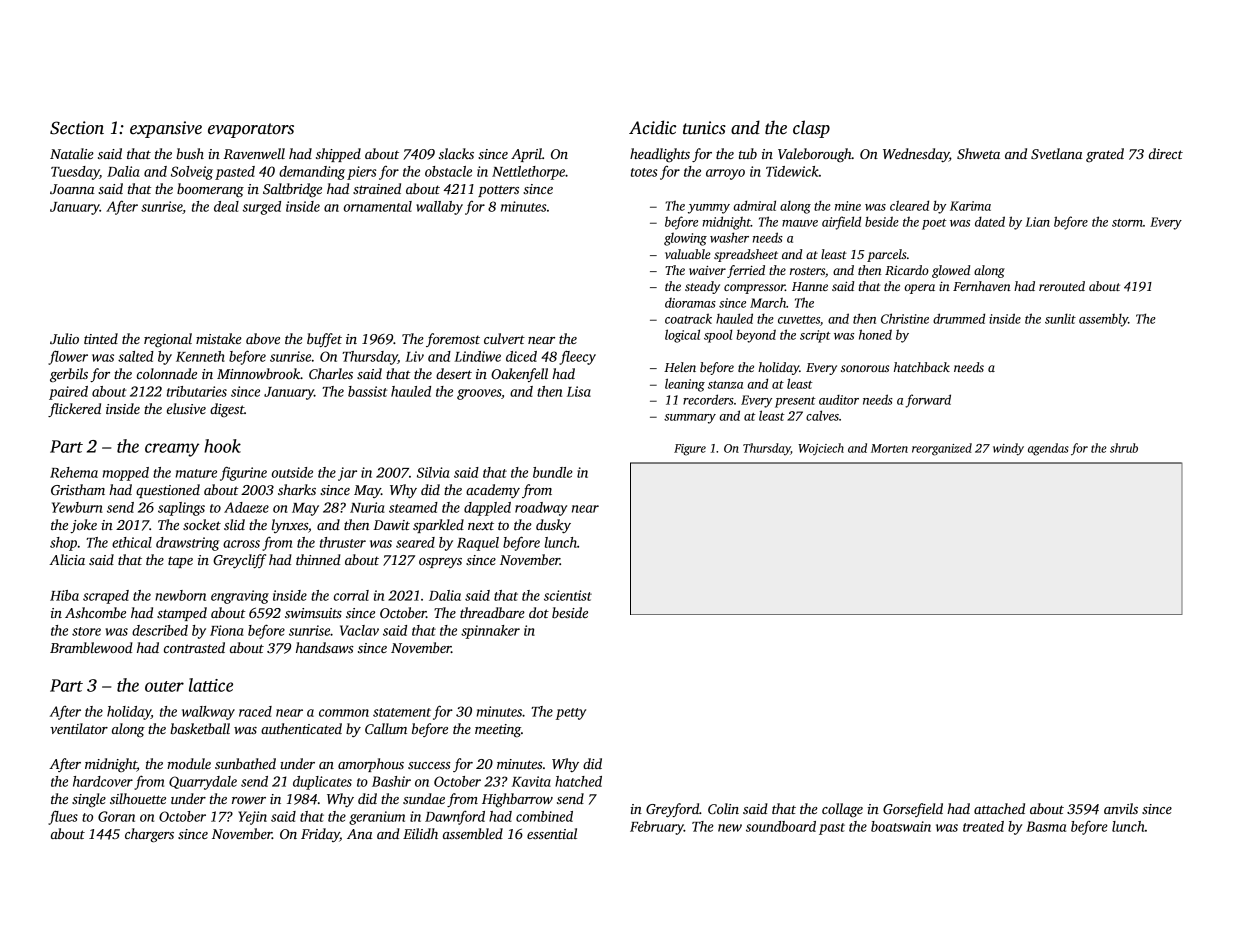  I want to click on assembly, so click(1103, 320).
